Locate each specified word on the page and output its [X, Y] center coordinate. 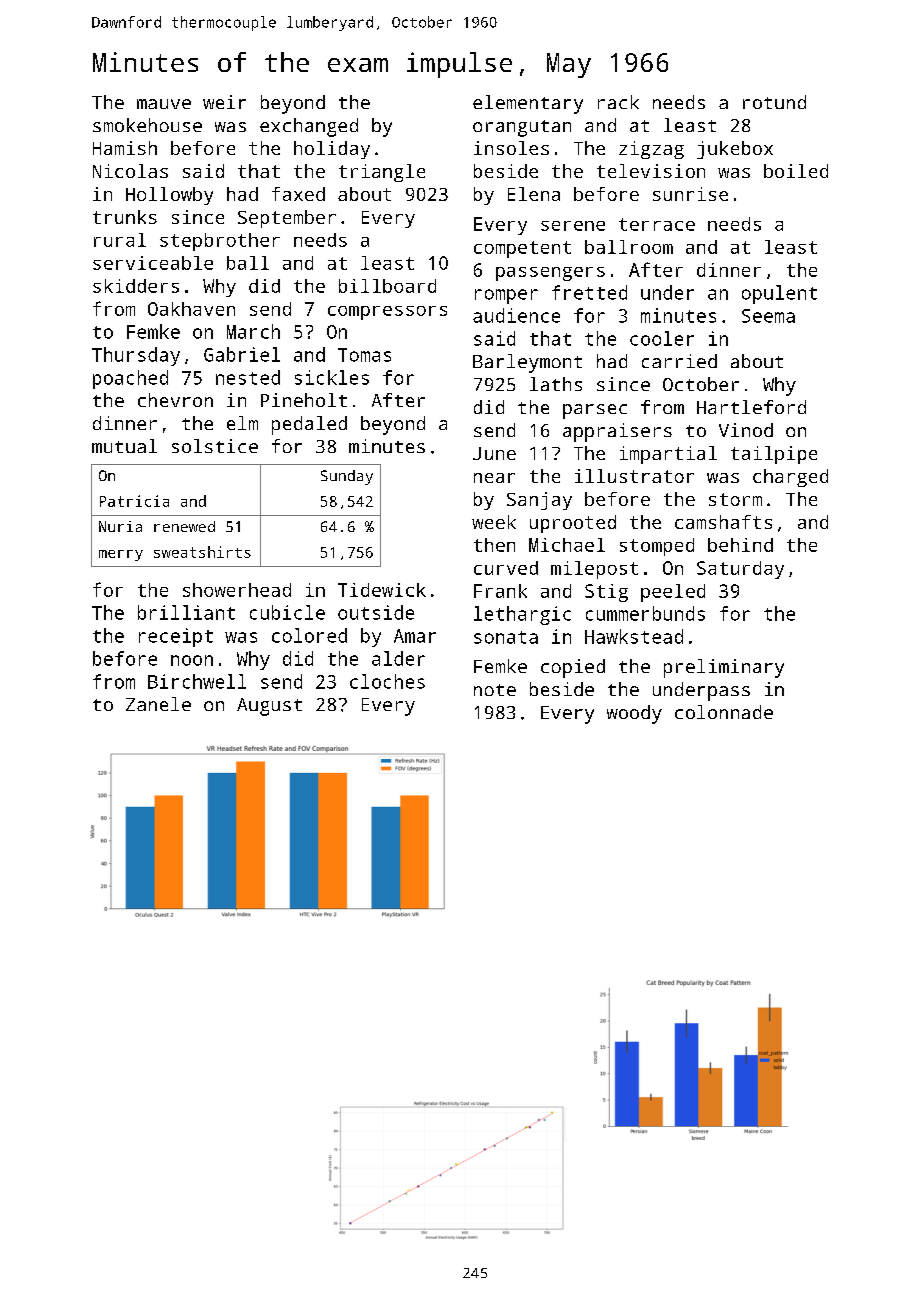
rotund [774, 102]
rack [618, 102]
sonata [506, 637]
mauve [164, 104]
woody [634, 714]
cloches [387, 681]
